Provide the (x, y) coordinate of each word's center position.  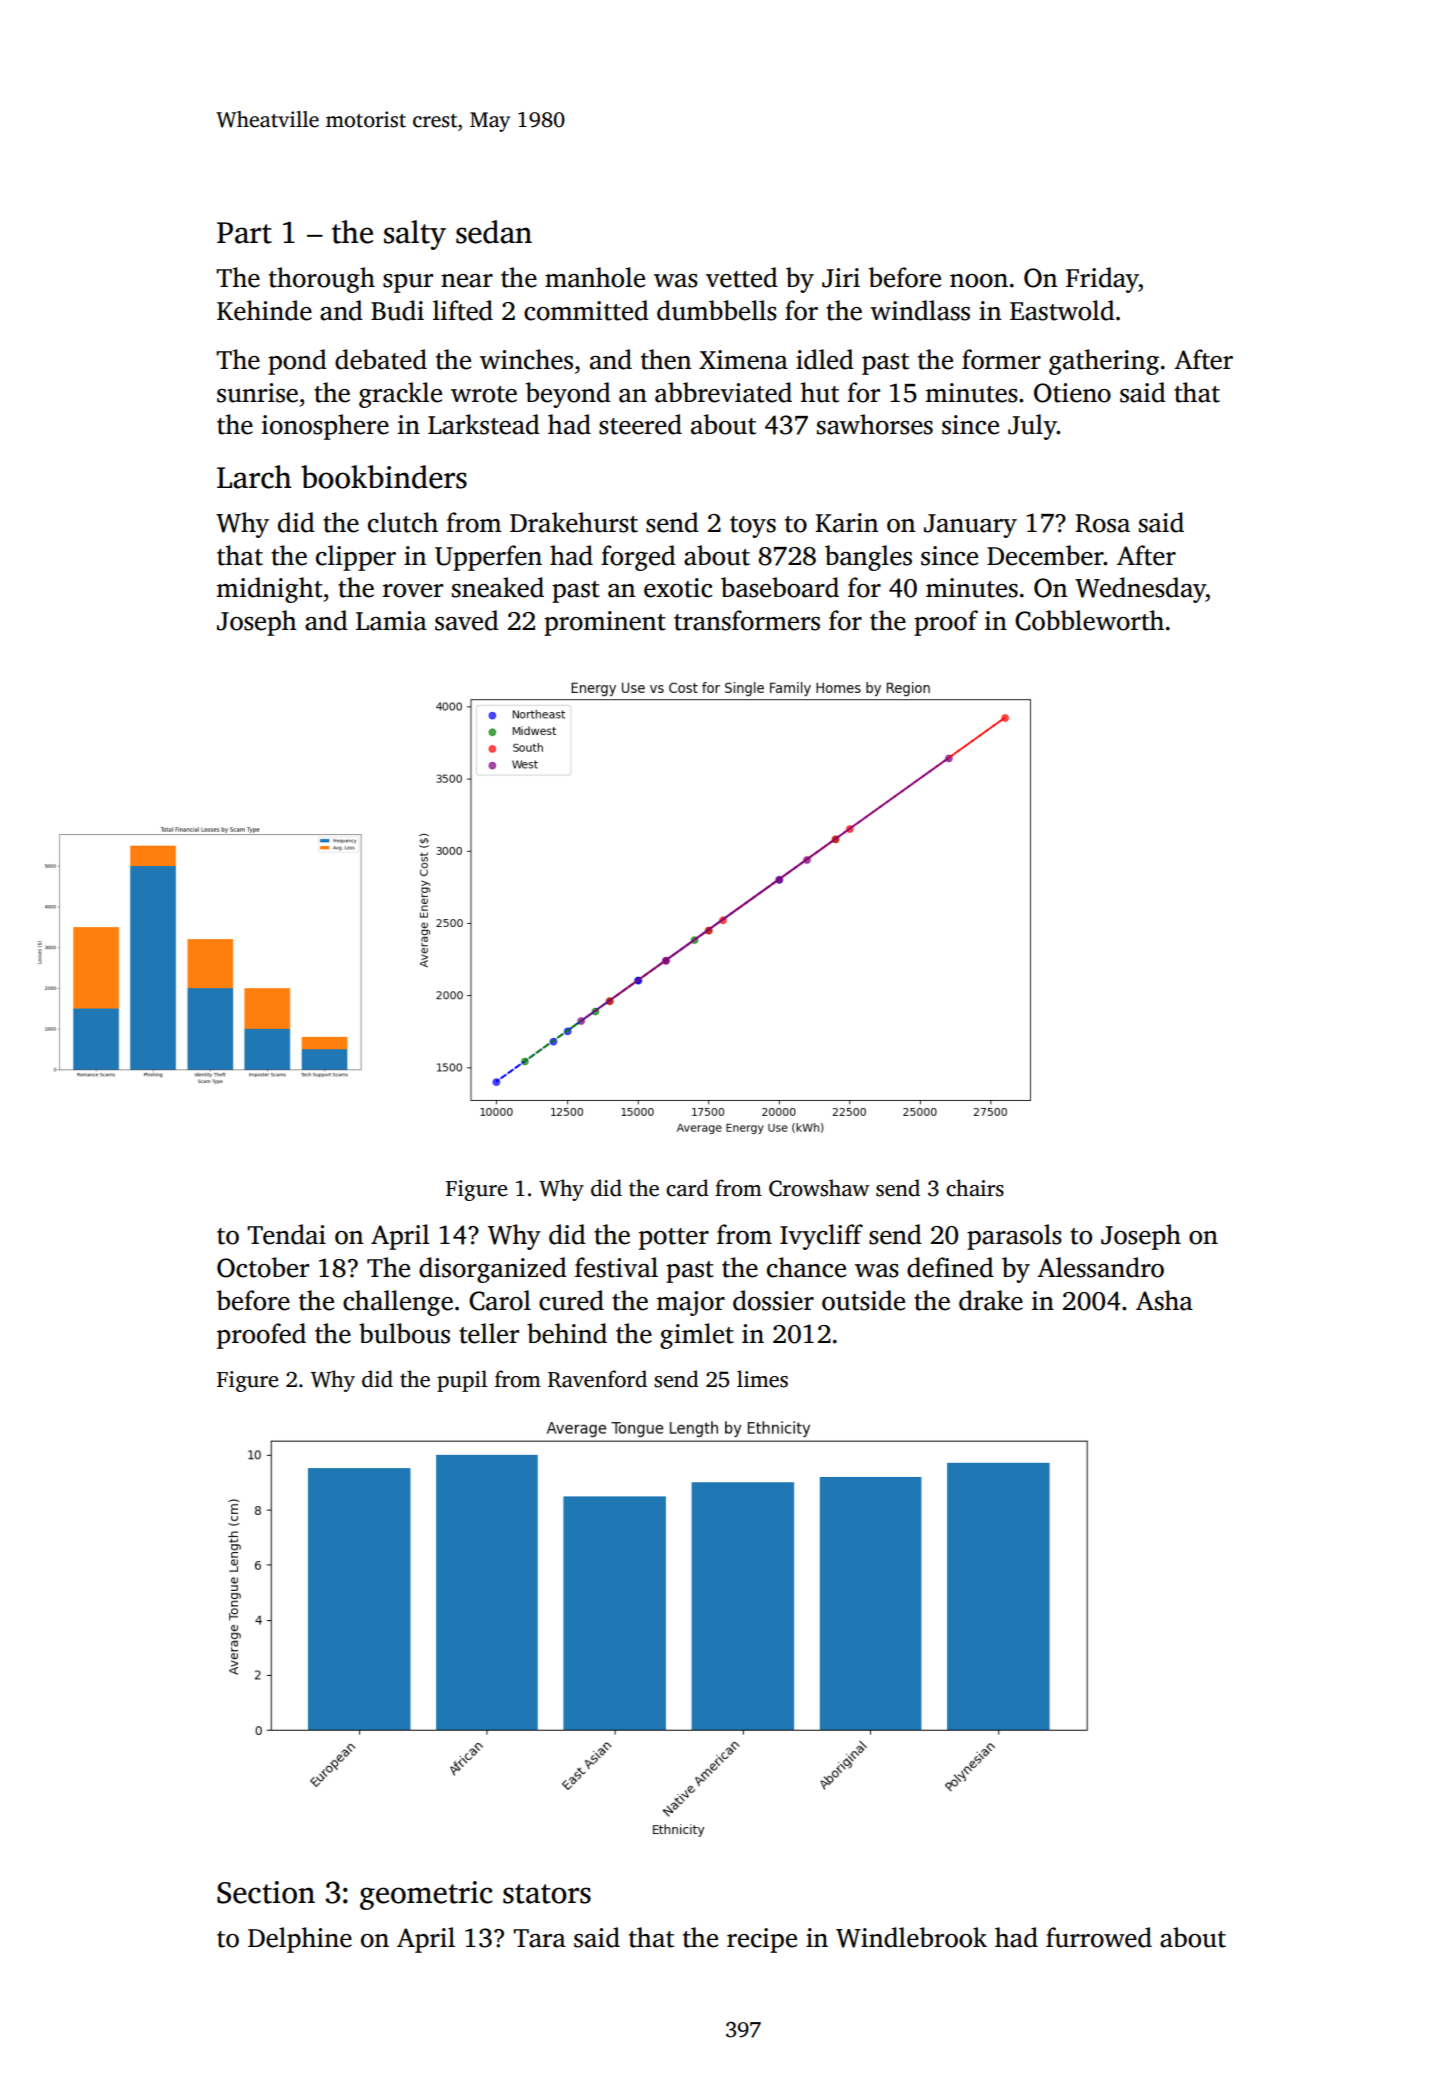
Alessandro (1100, 1267)
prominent (605, 623)
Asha (1164, 1300)
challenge (398, 1303)
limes (762, 1379)
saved (467, 620)
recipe (762, 1940)
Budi (397, 310)
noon (979, 281)
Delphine (300, 1940)
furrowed (1099, 1937)
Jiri (841, 278)
